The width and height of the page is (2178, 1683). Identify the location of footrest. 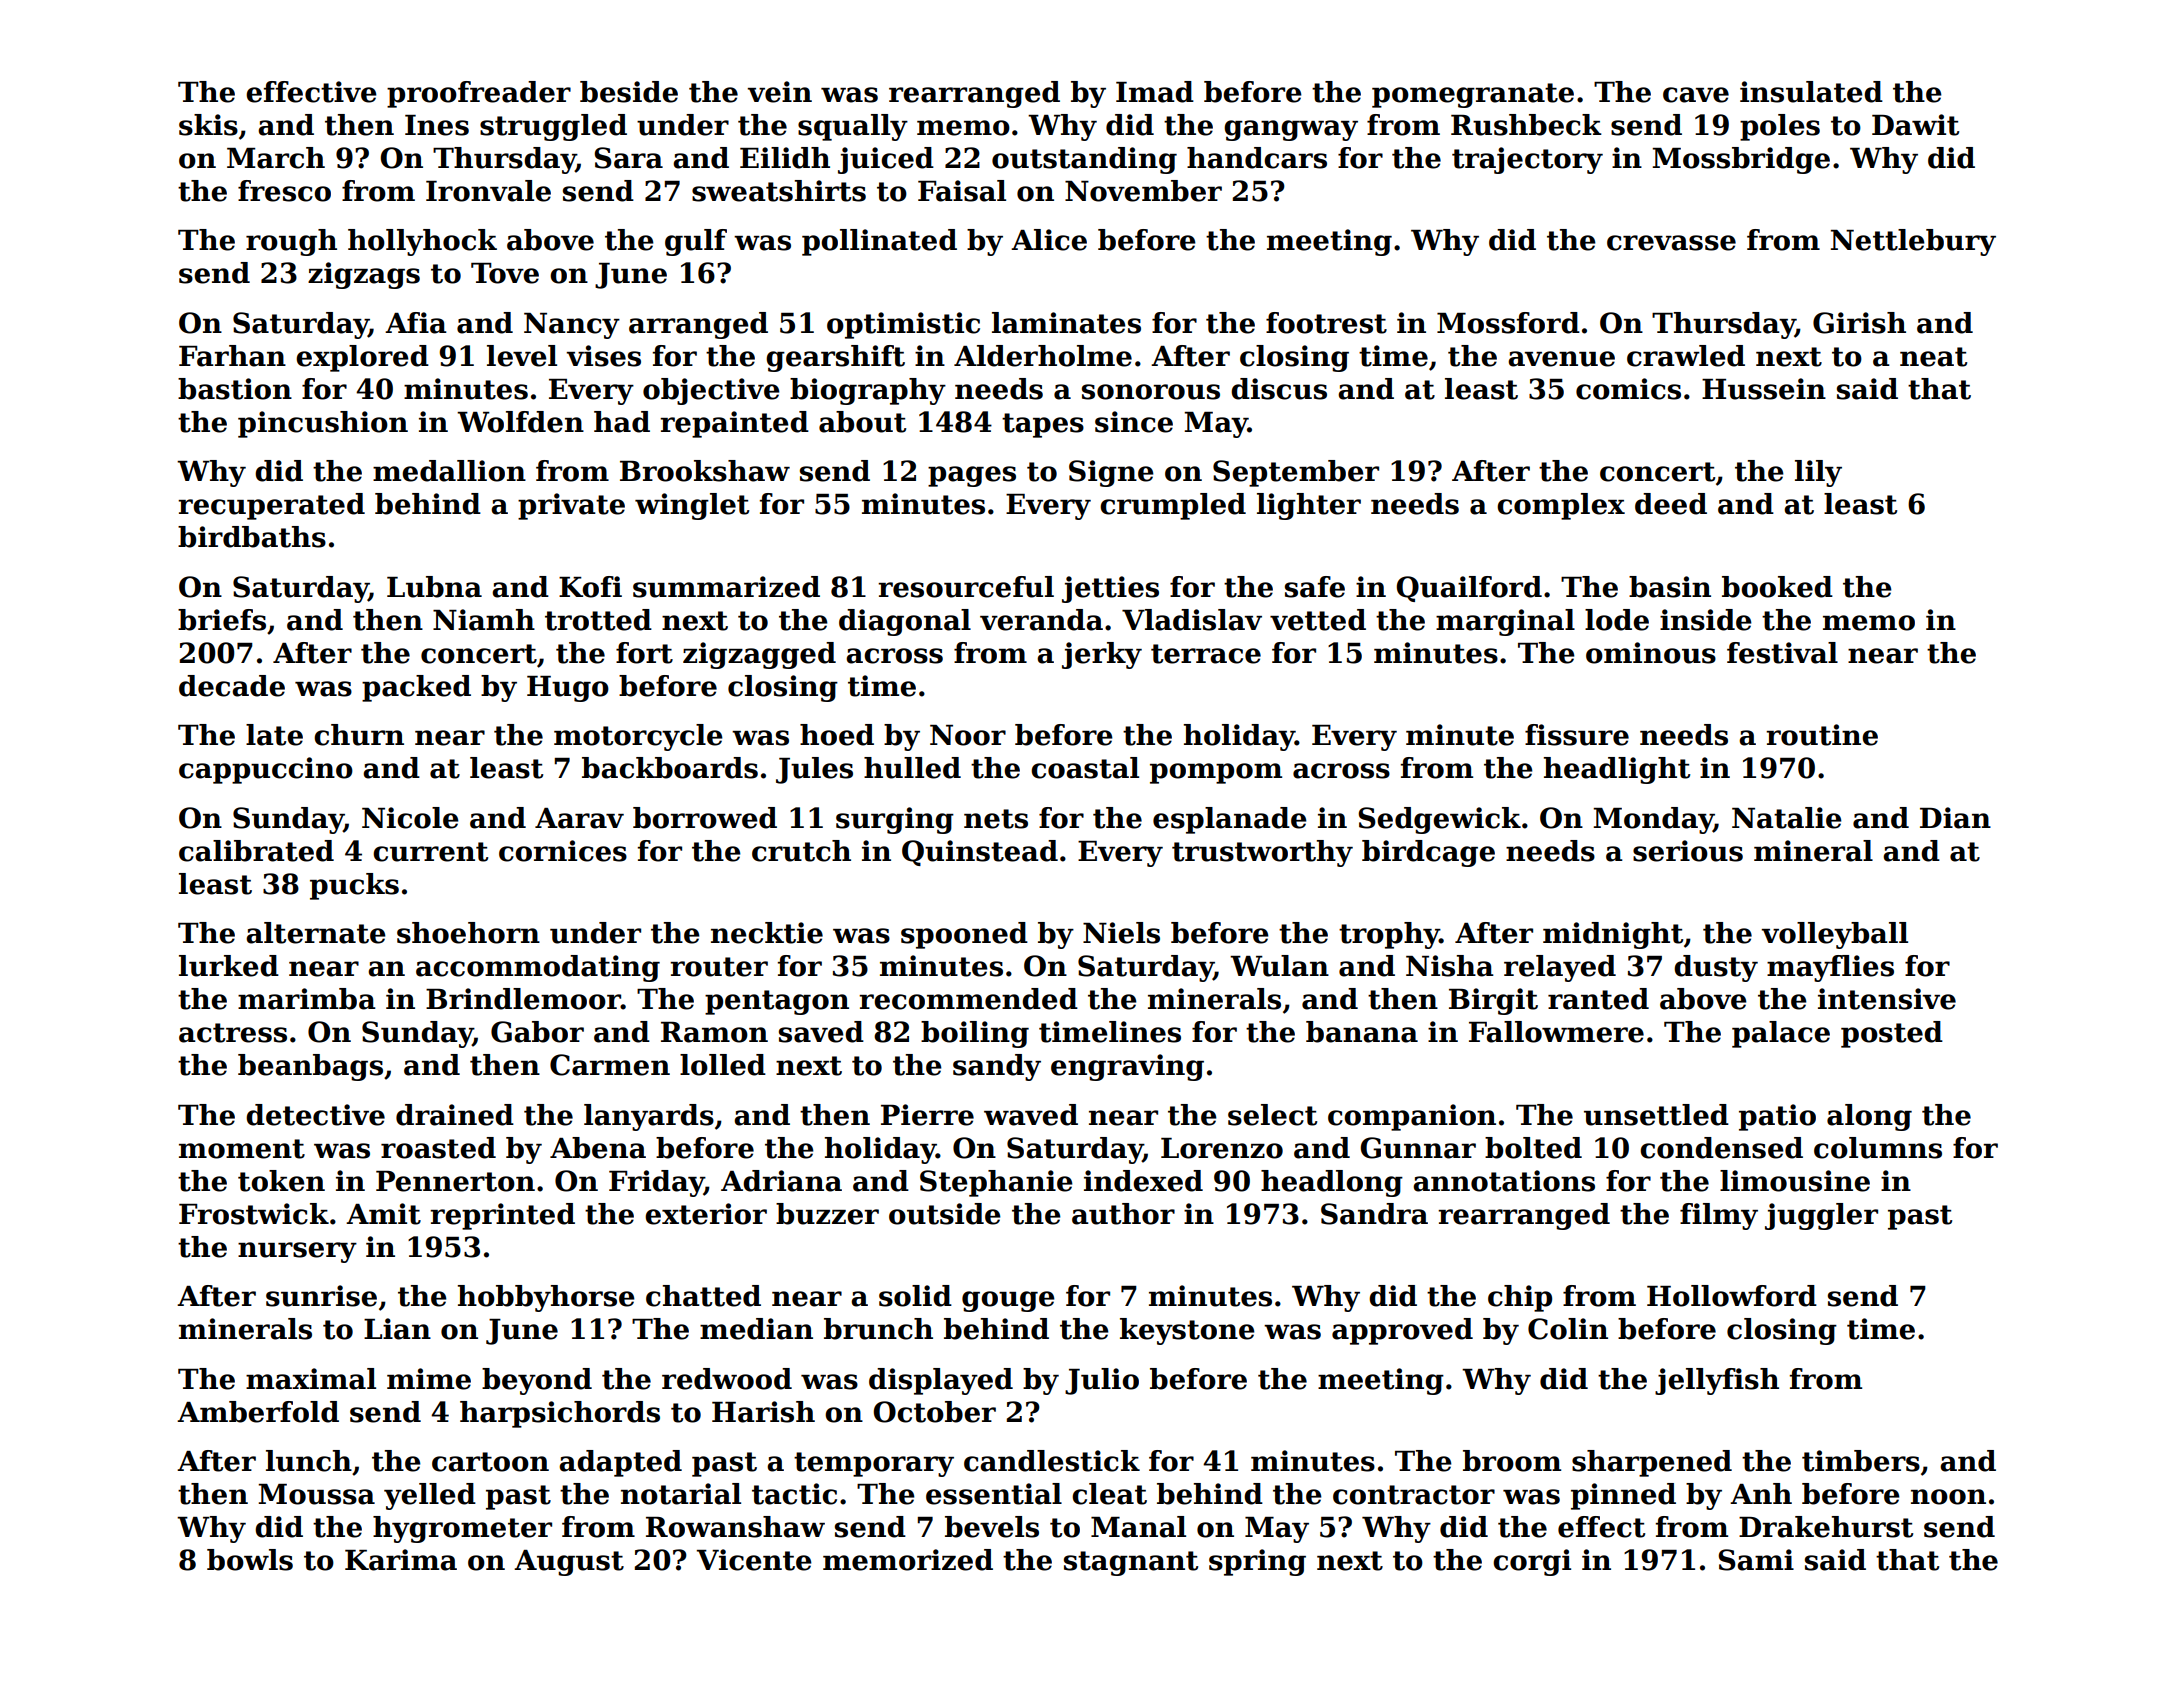
(1326, 323).
